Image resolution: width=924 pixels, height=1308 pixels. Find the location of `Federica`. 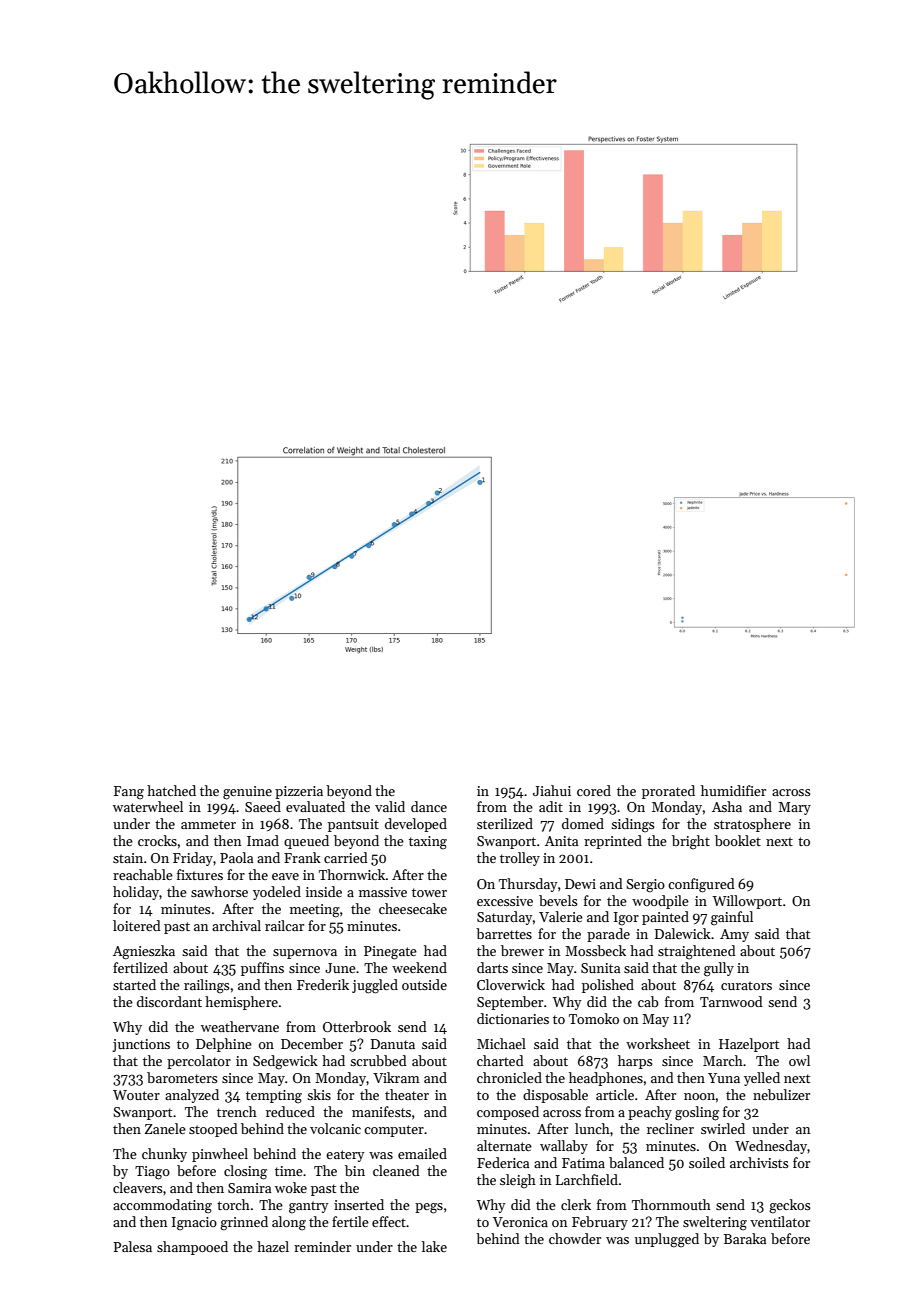

Federica is located at coordinates (503, 1162).
